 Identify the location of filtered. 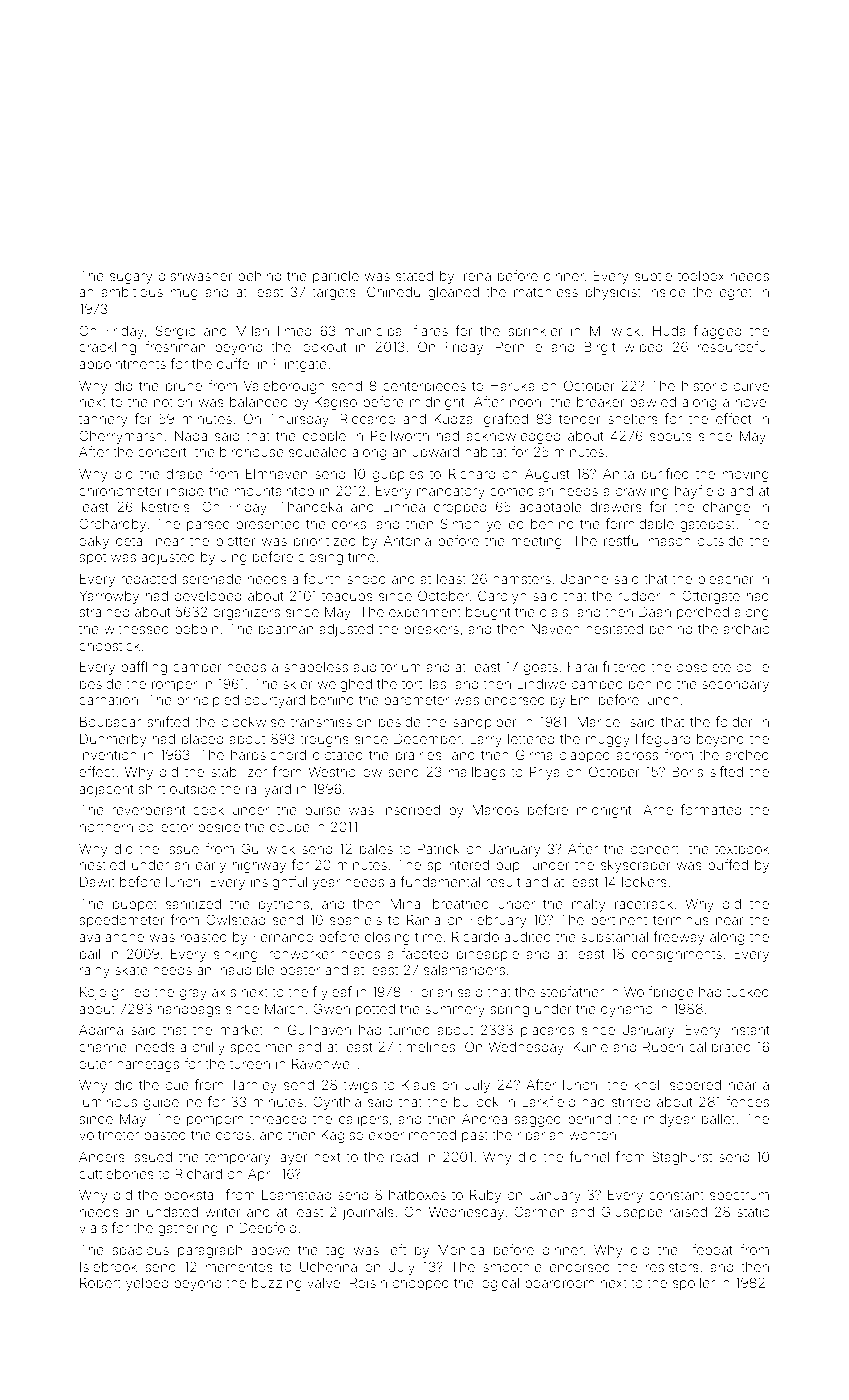
(624, 666).
